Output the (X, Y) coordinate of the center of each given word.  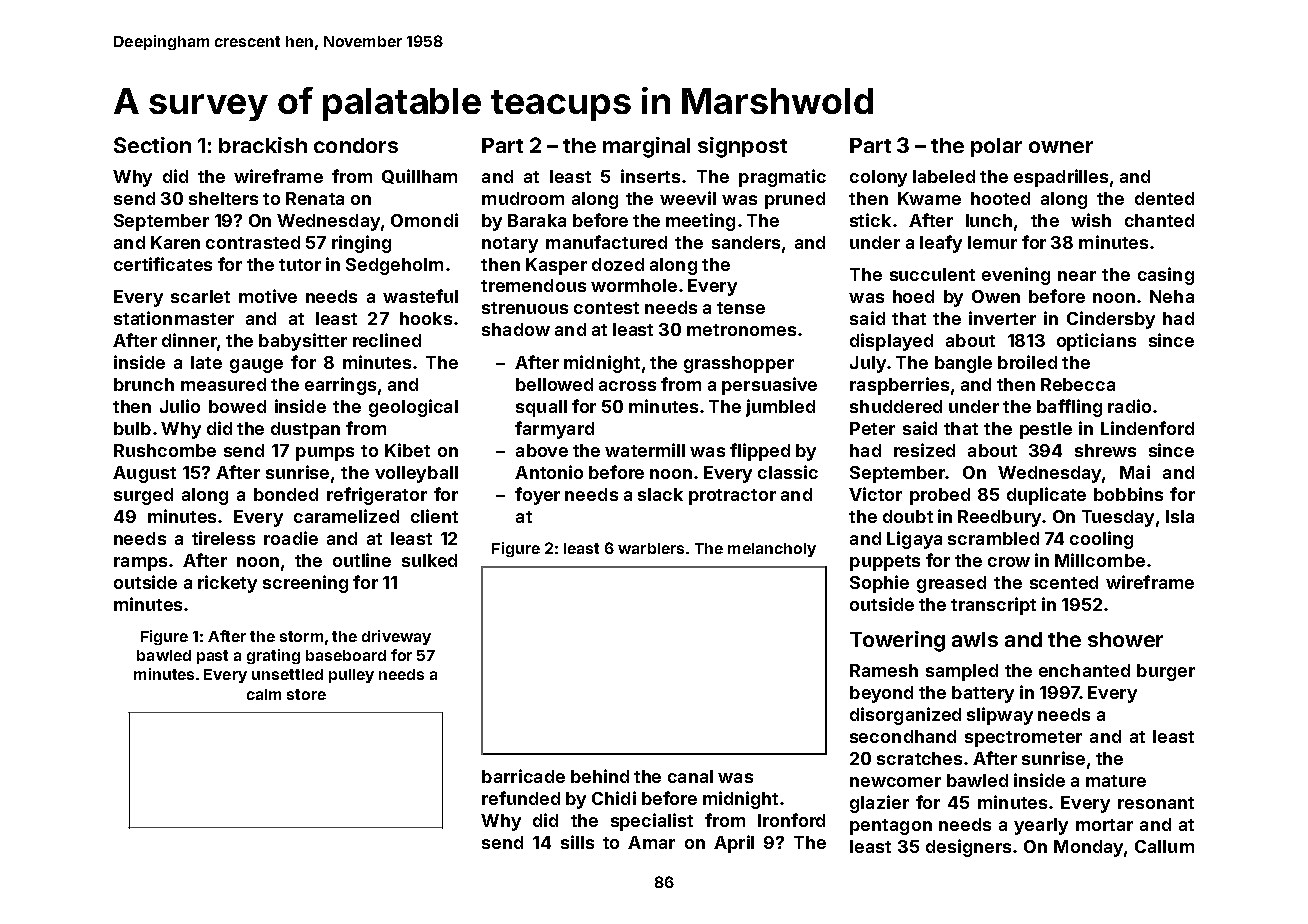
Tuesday (1118, 518)
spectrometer (1023, 739)
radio (1129, 406)
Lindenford (1147, 428)
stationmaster (174, 318)
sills (577, 842)
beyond (881, 694)
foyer (537, 496)
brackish (263, 145)
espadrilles (1061, 178)
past (212, 657)
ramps (140, 564)
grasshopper (739, 364)
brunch (144, 384)
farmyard (554, 430)
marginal (646, 147)
